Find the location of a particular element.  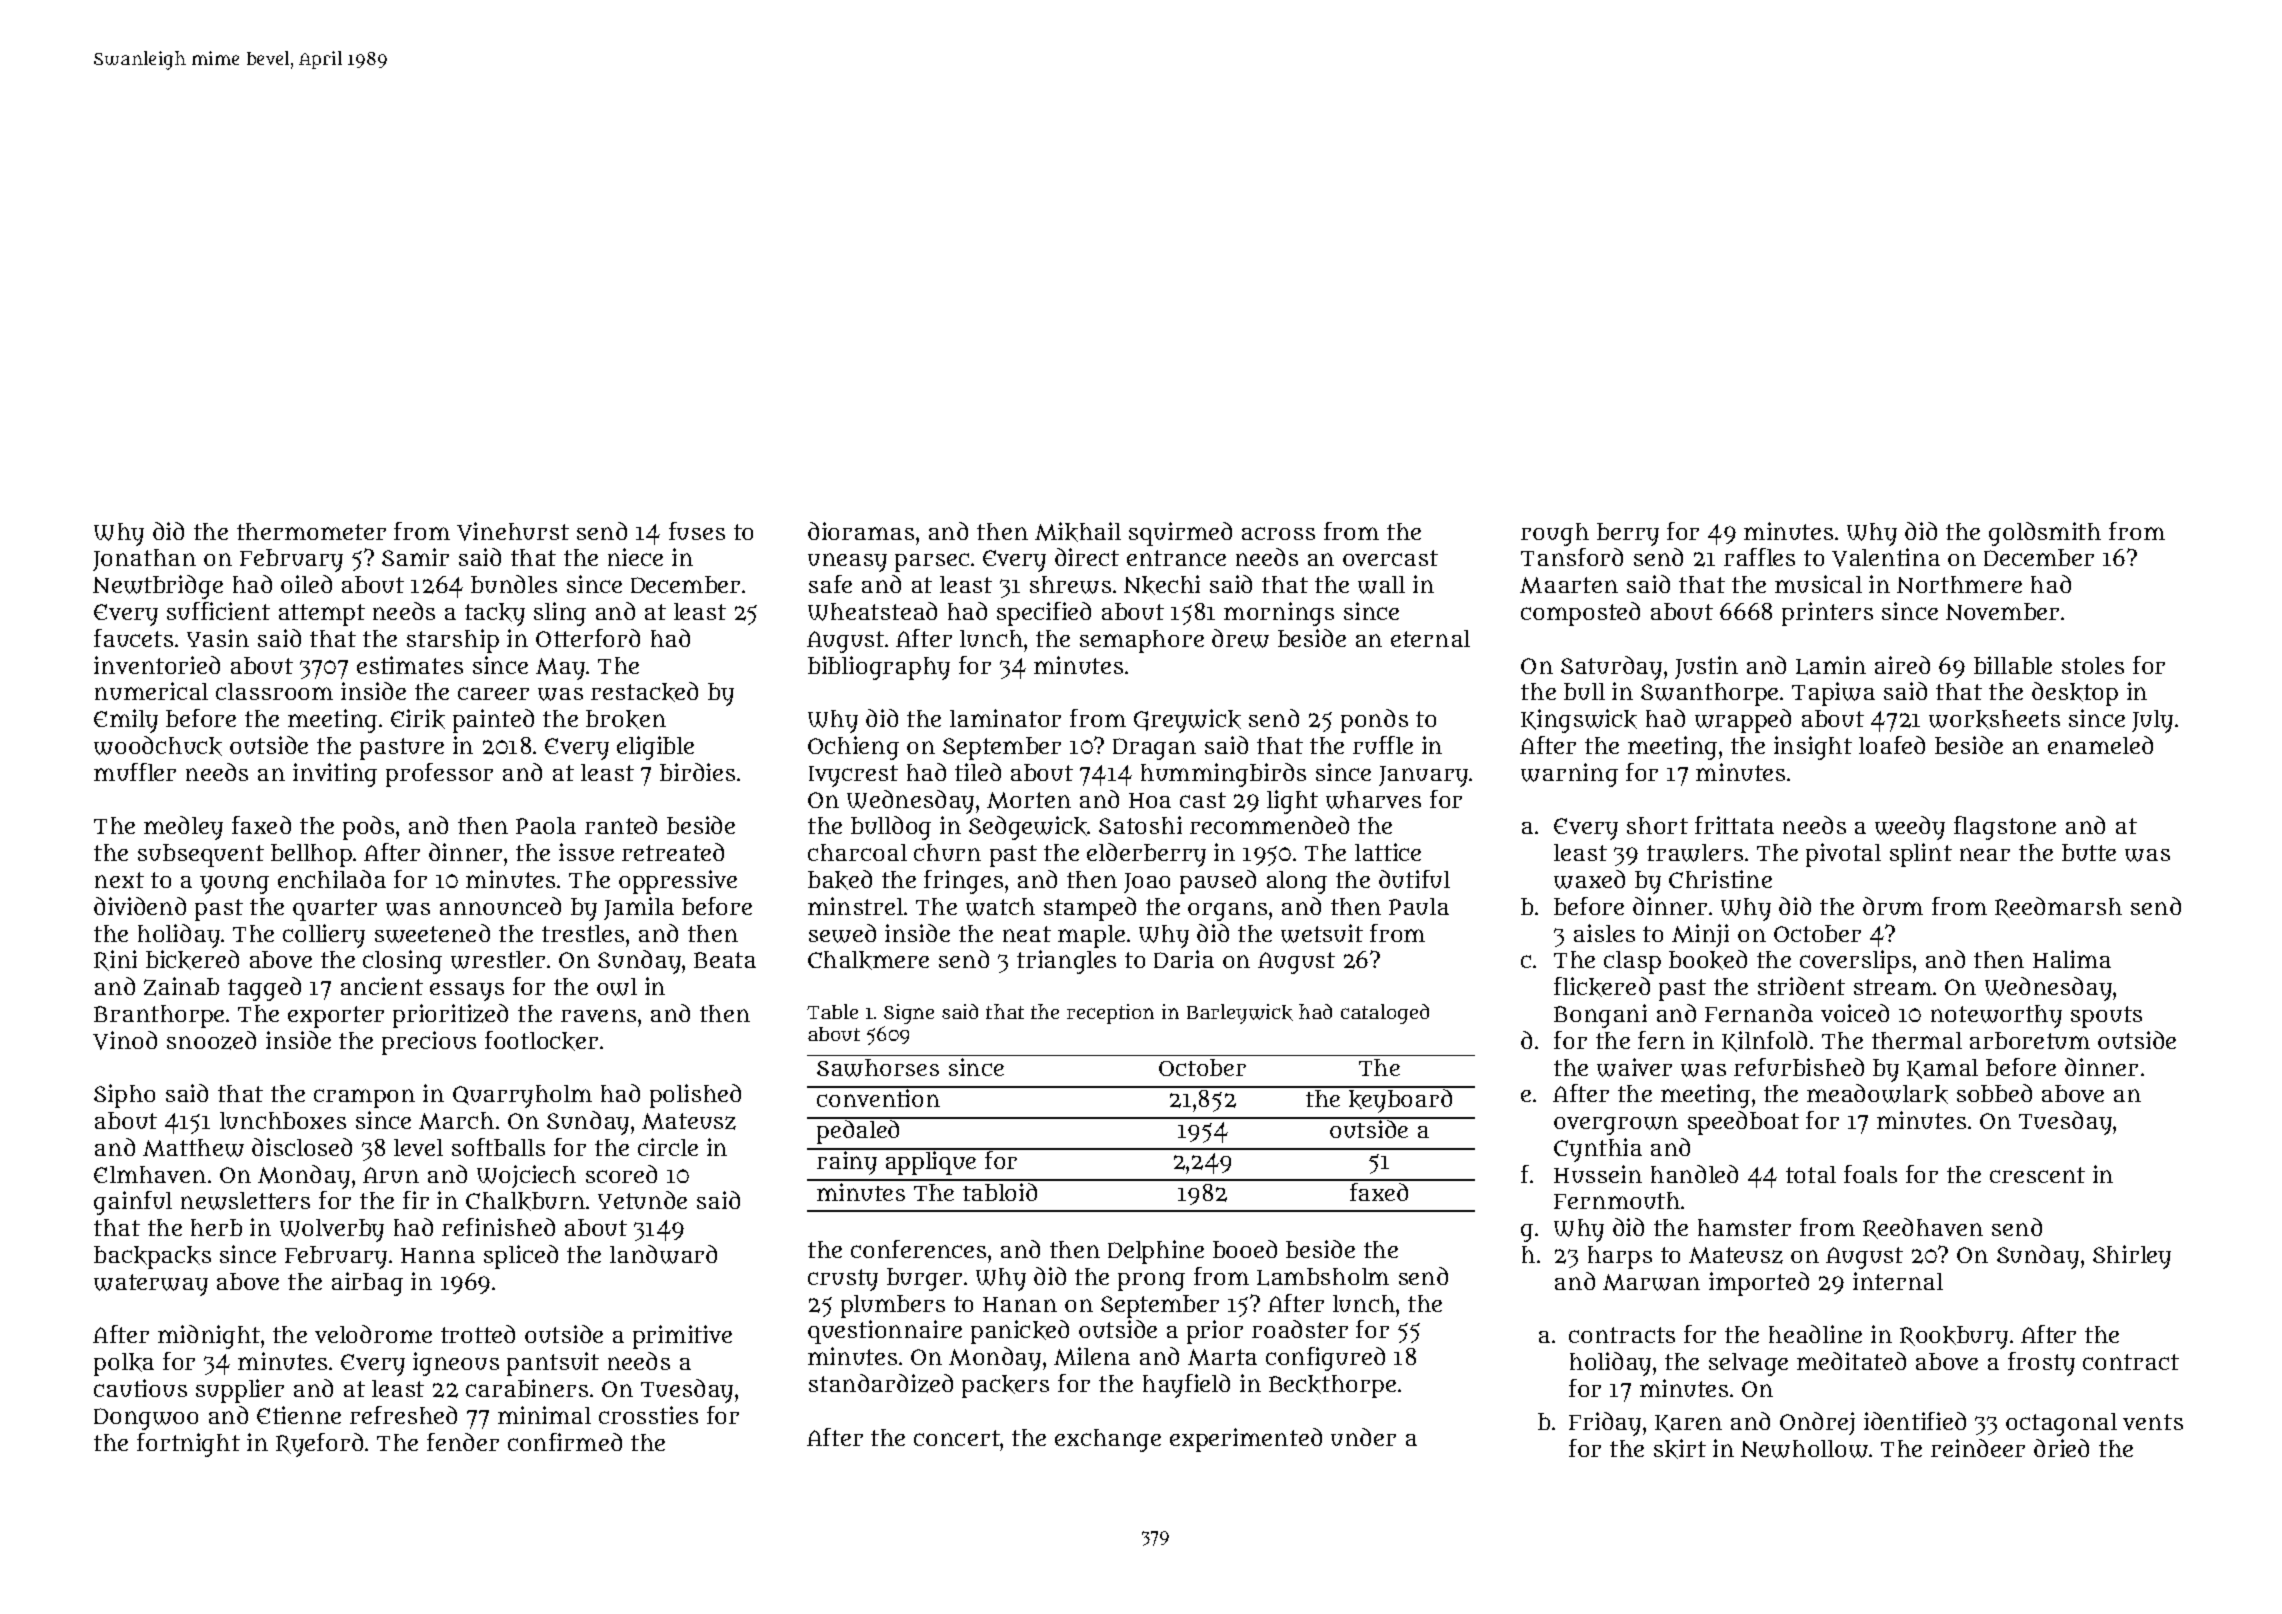

Quarryholm is located at coordinates (522, 1096).
